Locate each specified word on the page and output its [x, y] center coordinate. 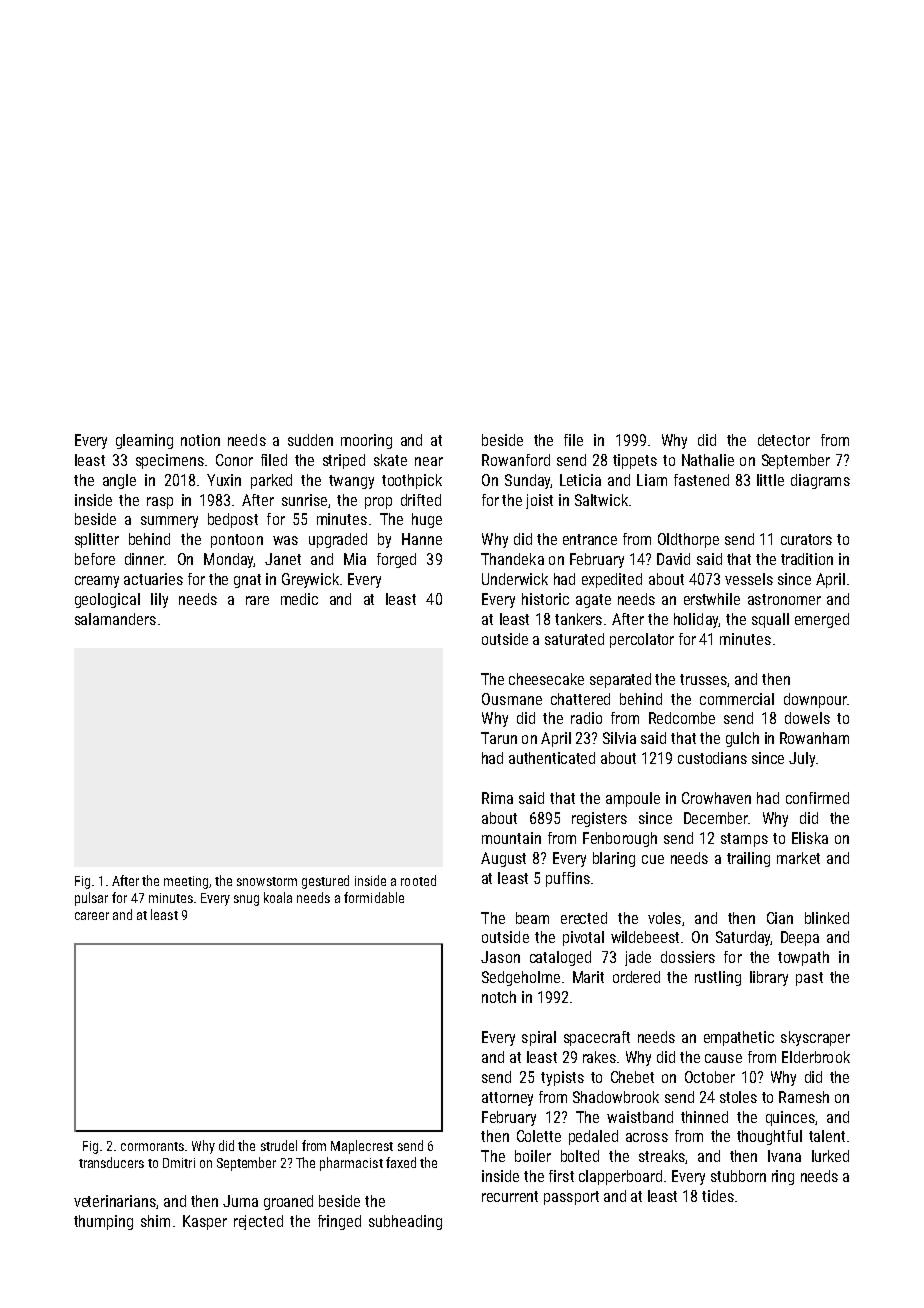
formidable [374, 897]
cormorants [152, 1146]
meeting [186, 882]
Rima [497, 798]
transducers [111, 1162]
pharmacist [351, 1164]
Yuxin [224, 480]
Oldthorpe [688, 540]
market [798, 858]
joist [539, 501]
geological [107, 600]
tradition [807, 559]
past [809, 979]
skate [390, 460]
